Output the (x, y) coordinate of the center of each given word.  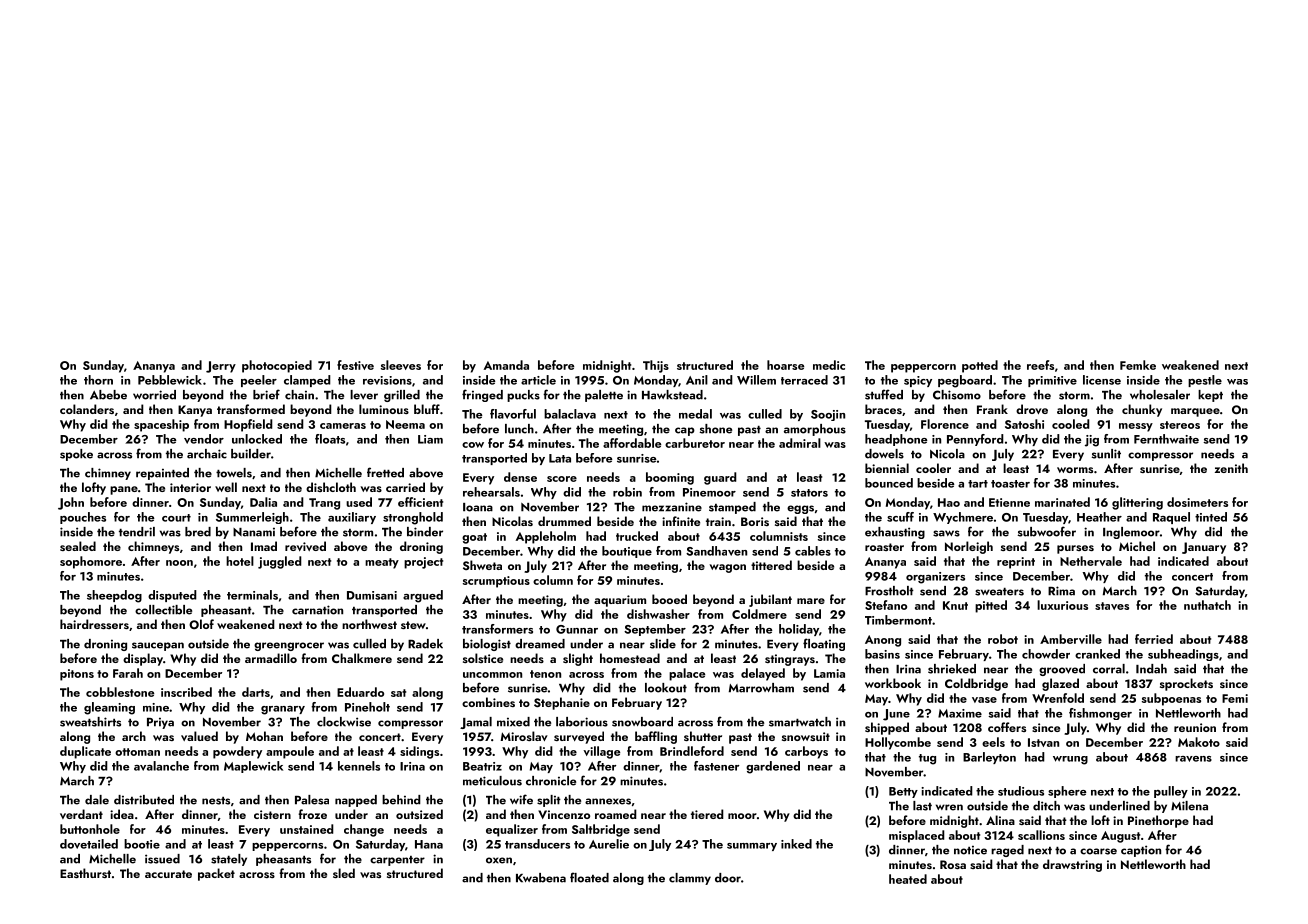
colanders (87, 409)
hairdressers (94, 624)
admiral (800, 443)
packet (216, 874)
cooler (933, 468)
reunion (1195, 727)
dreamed (540, 644)
